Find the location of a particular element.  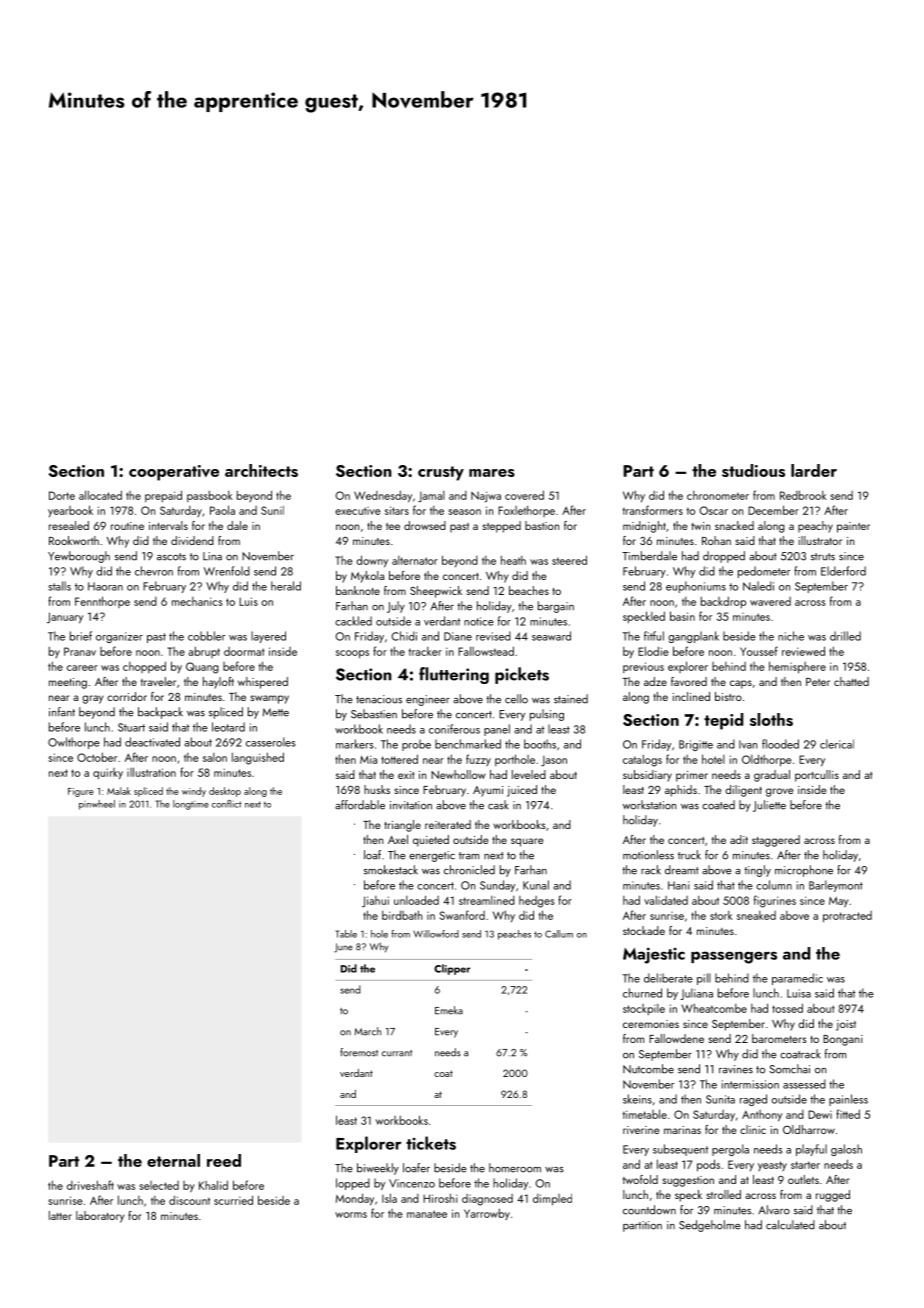

March is located at coordinates (368, 1031).
